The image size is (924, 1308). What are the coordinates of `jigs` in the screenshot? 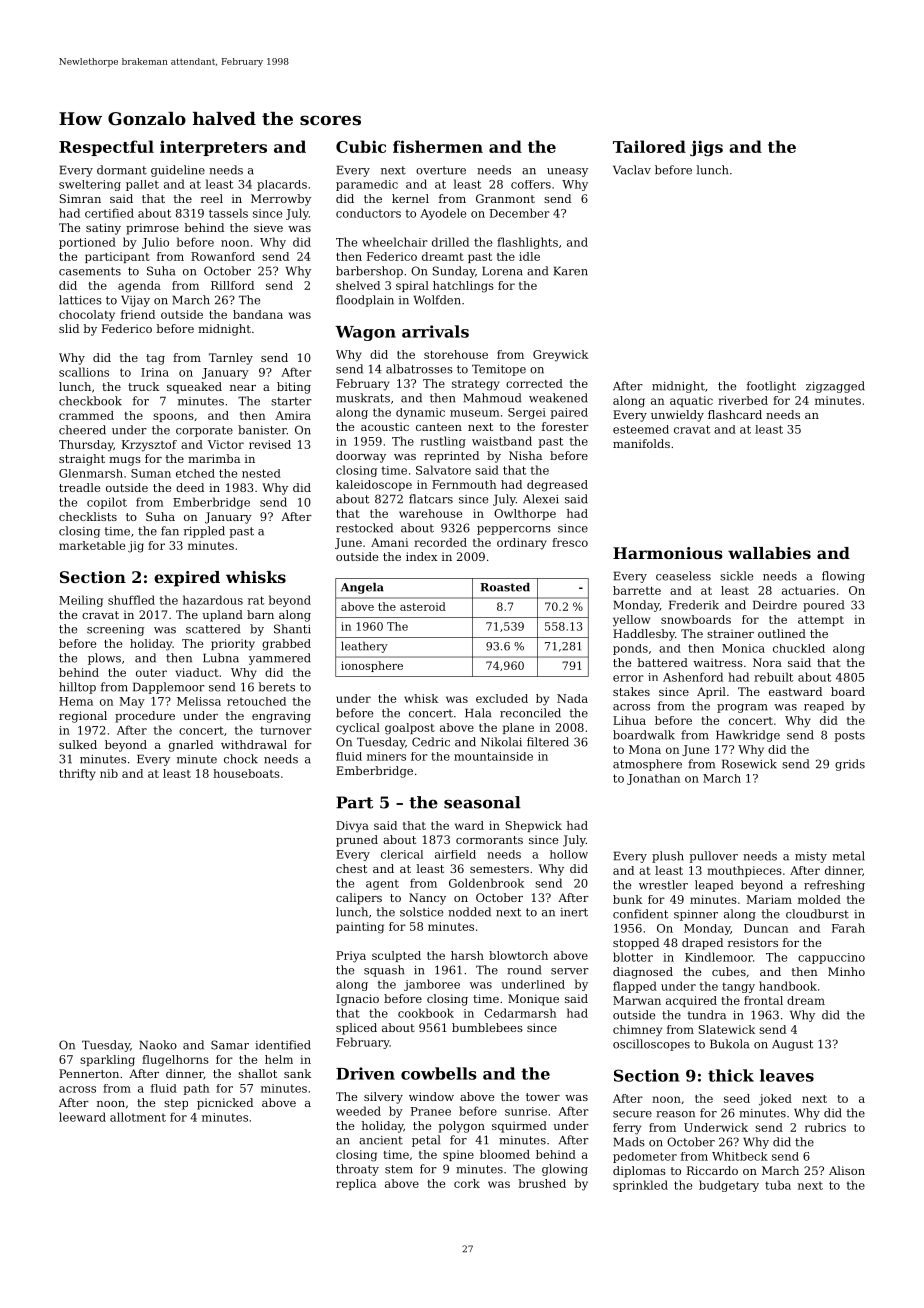 It's located at (706, 148).
